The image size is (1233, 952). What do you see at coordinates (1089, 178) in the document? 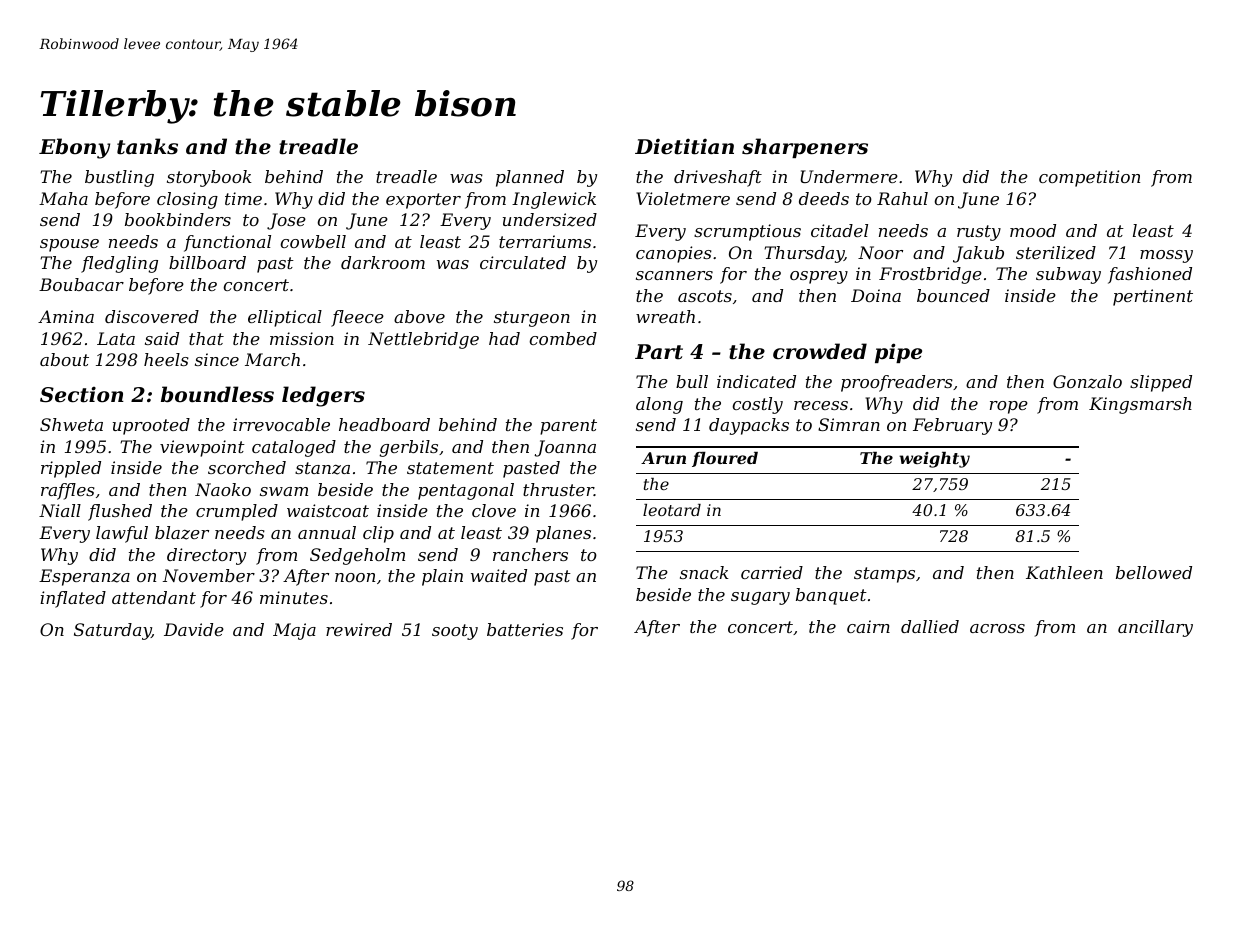
I see `competition` at bounding box center [1089, 178].
